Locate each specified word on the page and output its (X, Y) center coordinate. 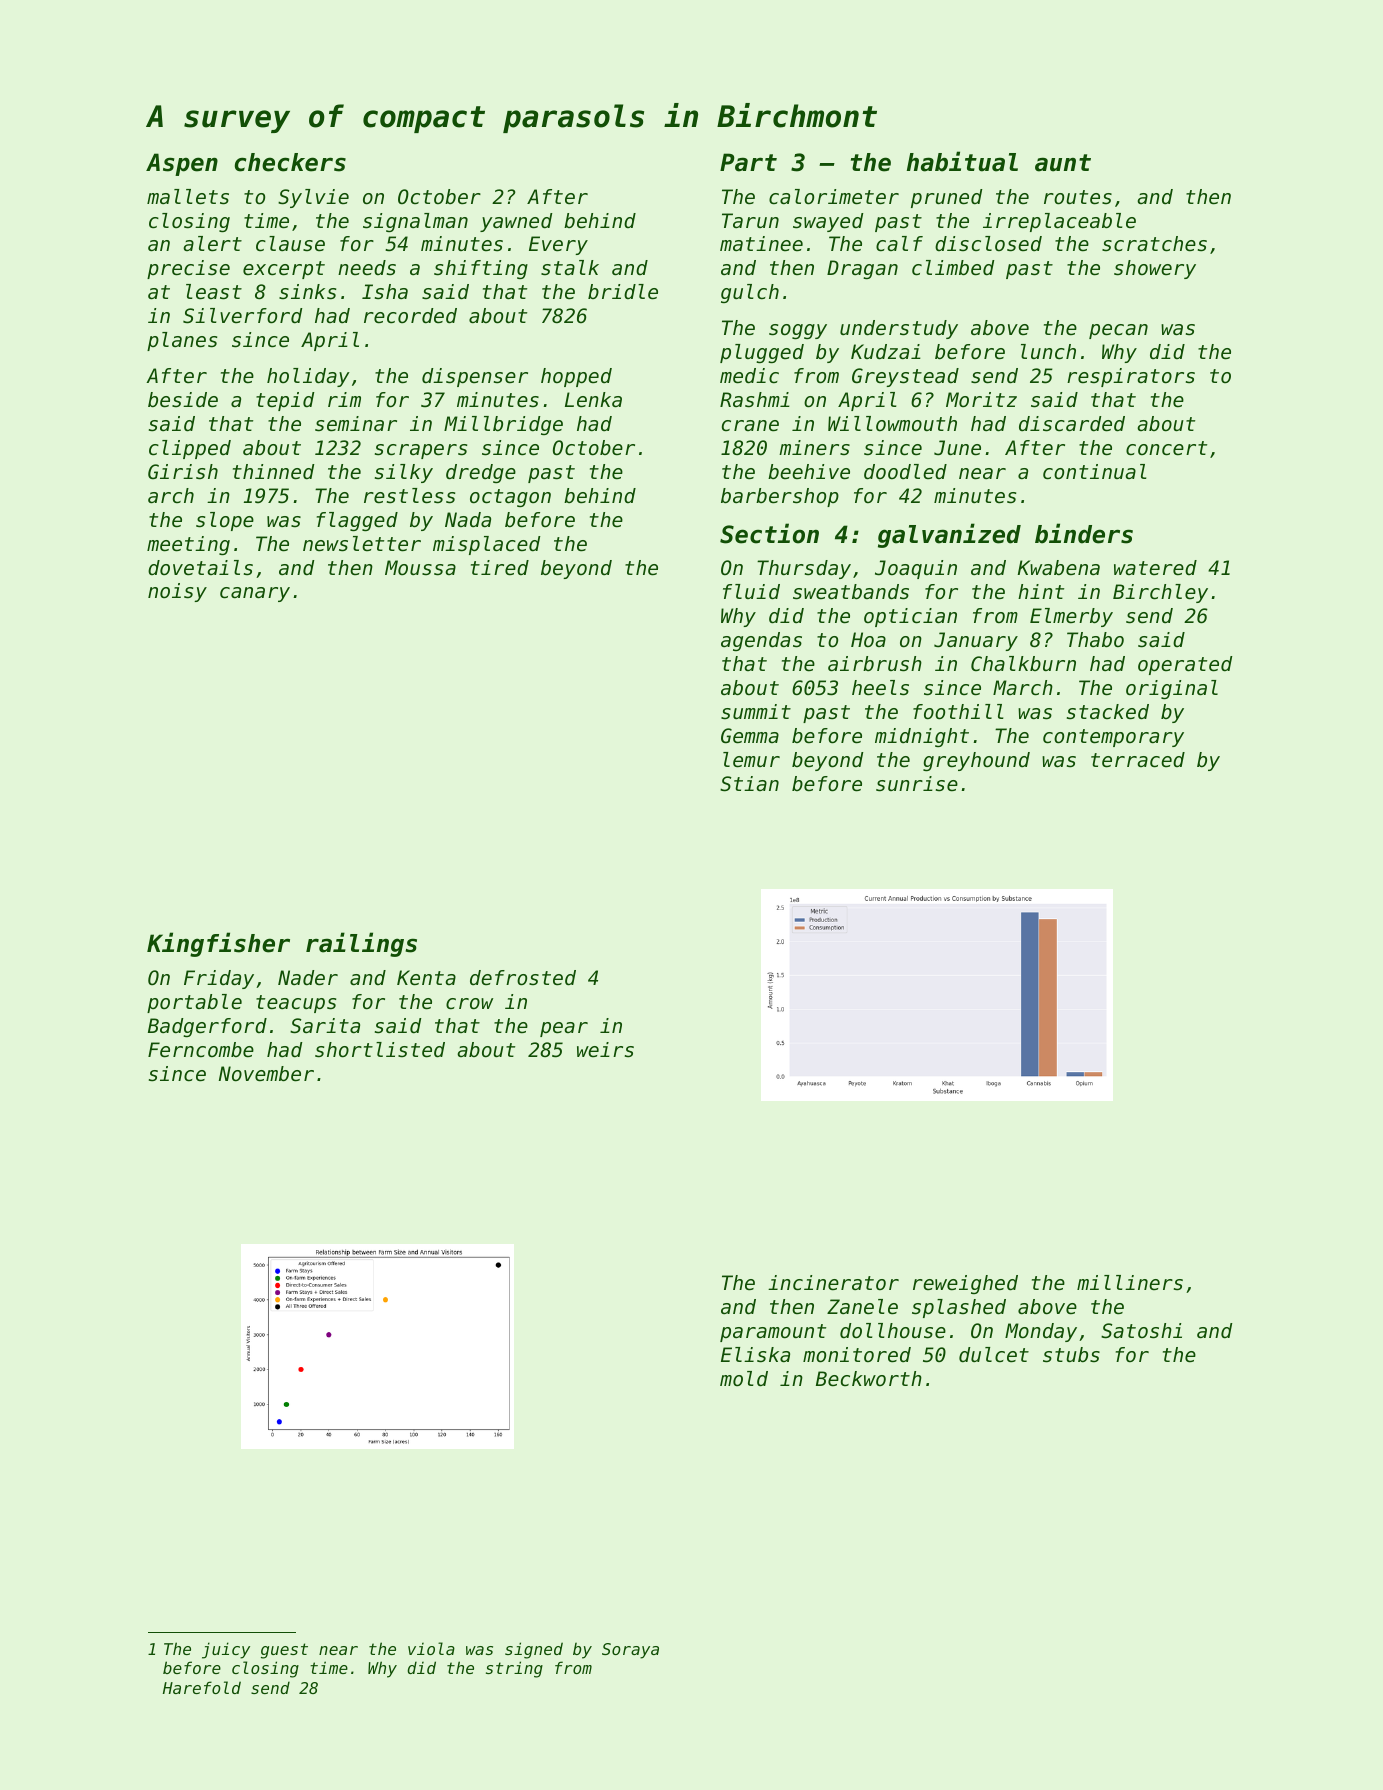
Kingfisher (218, 944)
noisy (177, 592)
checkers (290, 162)
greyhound (976, 761)
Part (748, 162)
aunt (1063, 163)
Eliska (755, 1355)
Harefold (202, 1687)
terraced (1138, 760)
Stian (749, 784)
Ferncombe (201, 1050)
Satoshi (1141, 1331)
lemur (751, 760)
